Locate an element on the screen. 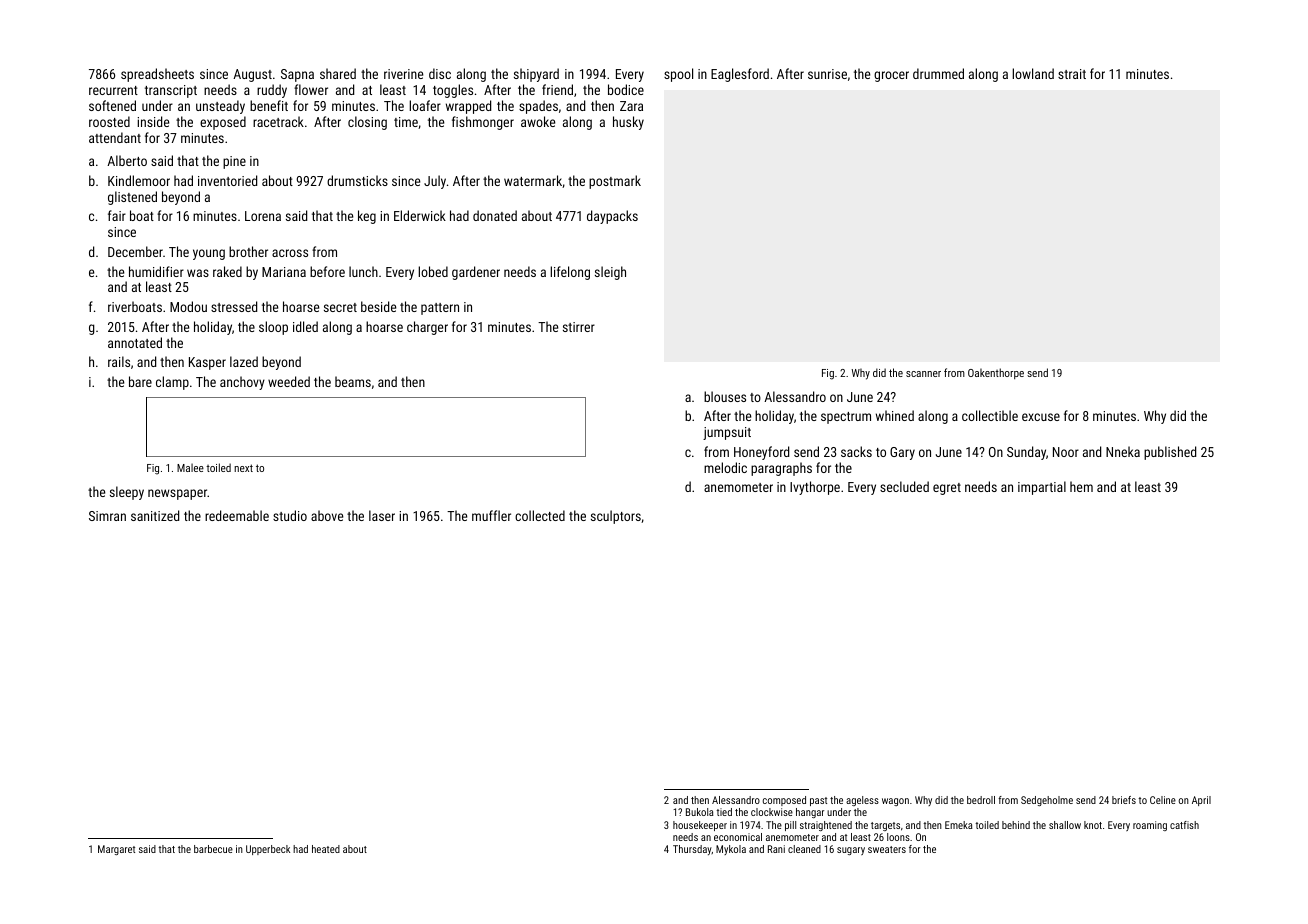 The height and width of the screenshot is (924, 1308). Mykola is located at coordinates (731, 850).
